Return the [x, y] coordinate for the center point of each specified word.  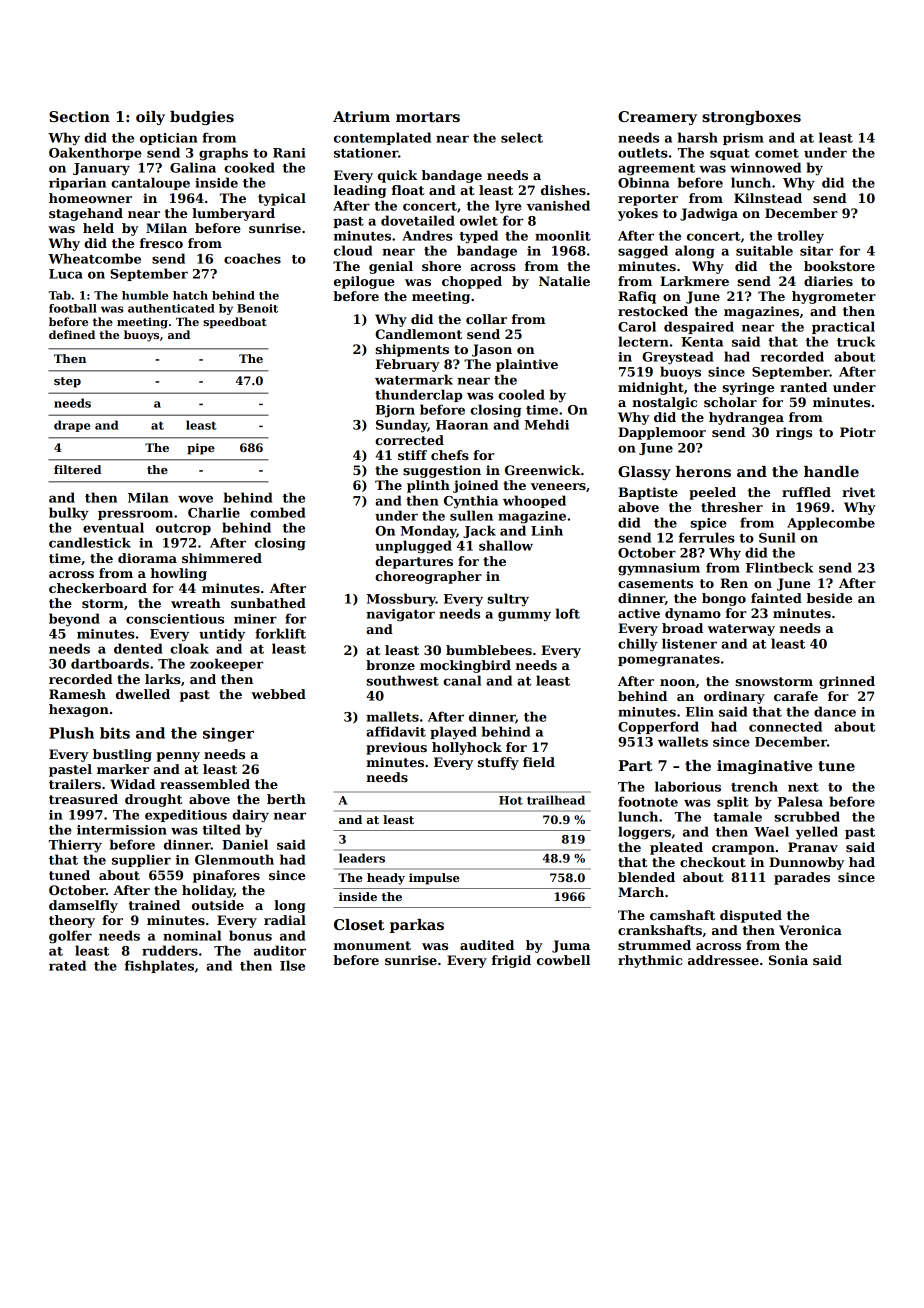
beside [829, 598]
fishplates [159, 966]
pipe [201, 449]
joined [476, 486]
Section [79, 116]
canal [462, 680]
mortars [428, 117]
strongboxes [751, 118]
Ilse [292, 965]
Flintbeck [779, 567]
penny [178, 757]
